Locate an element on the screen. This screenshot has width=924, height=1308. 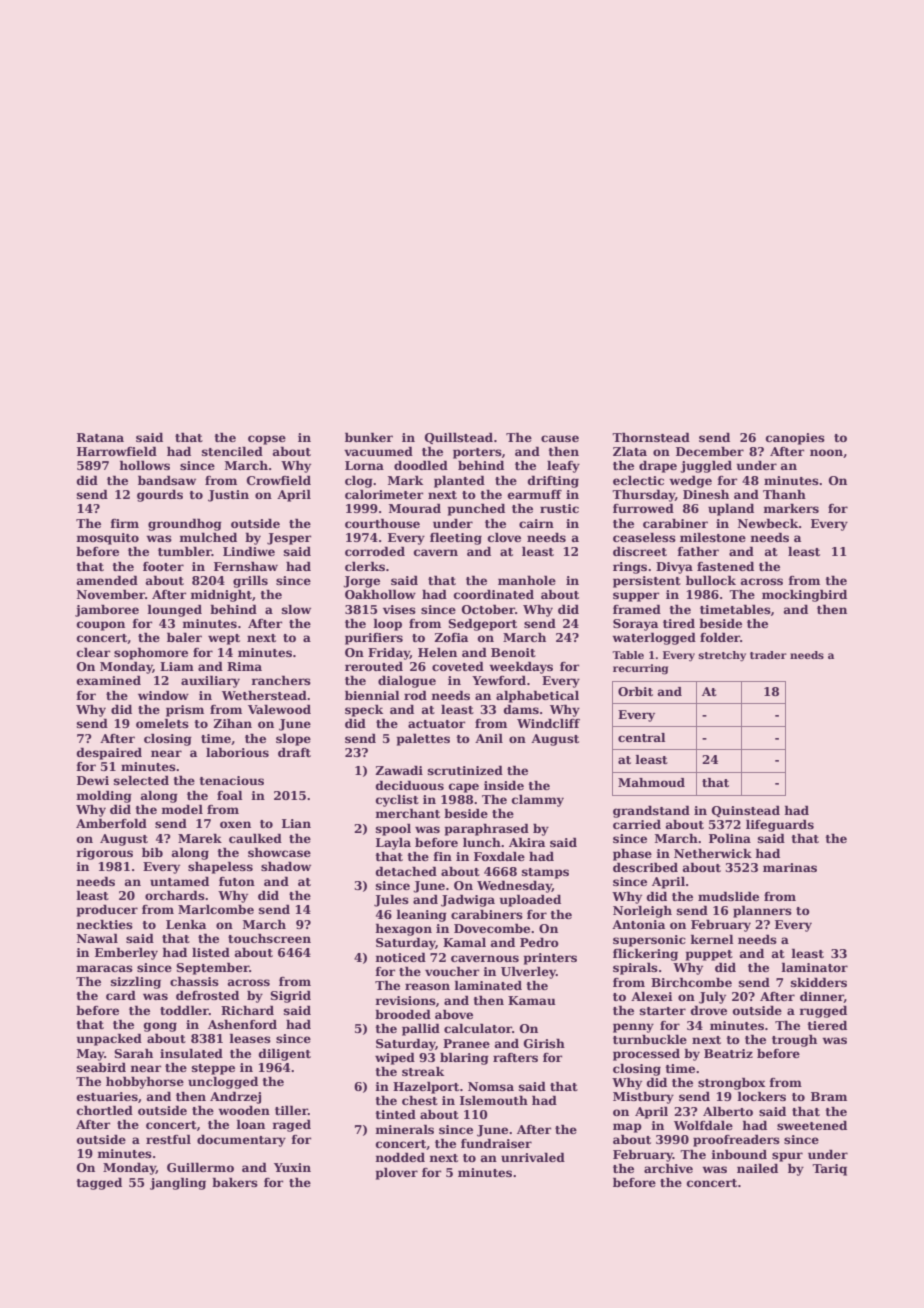
Lorna is located at coordinates (364, 465).
